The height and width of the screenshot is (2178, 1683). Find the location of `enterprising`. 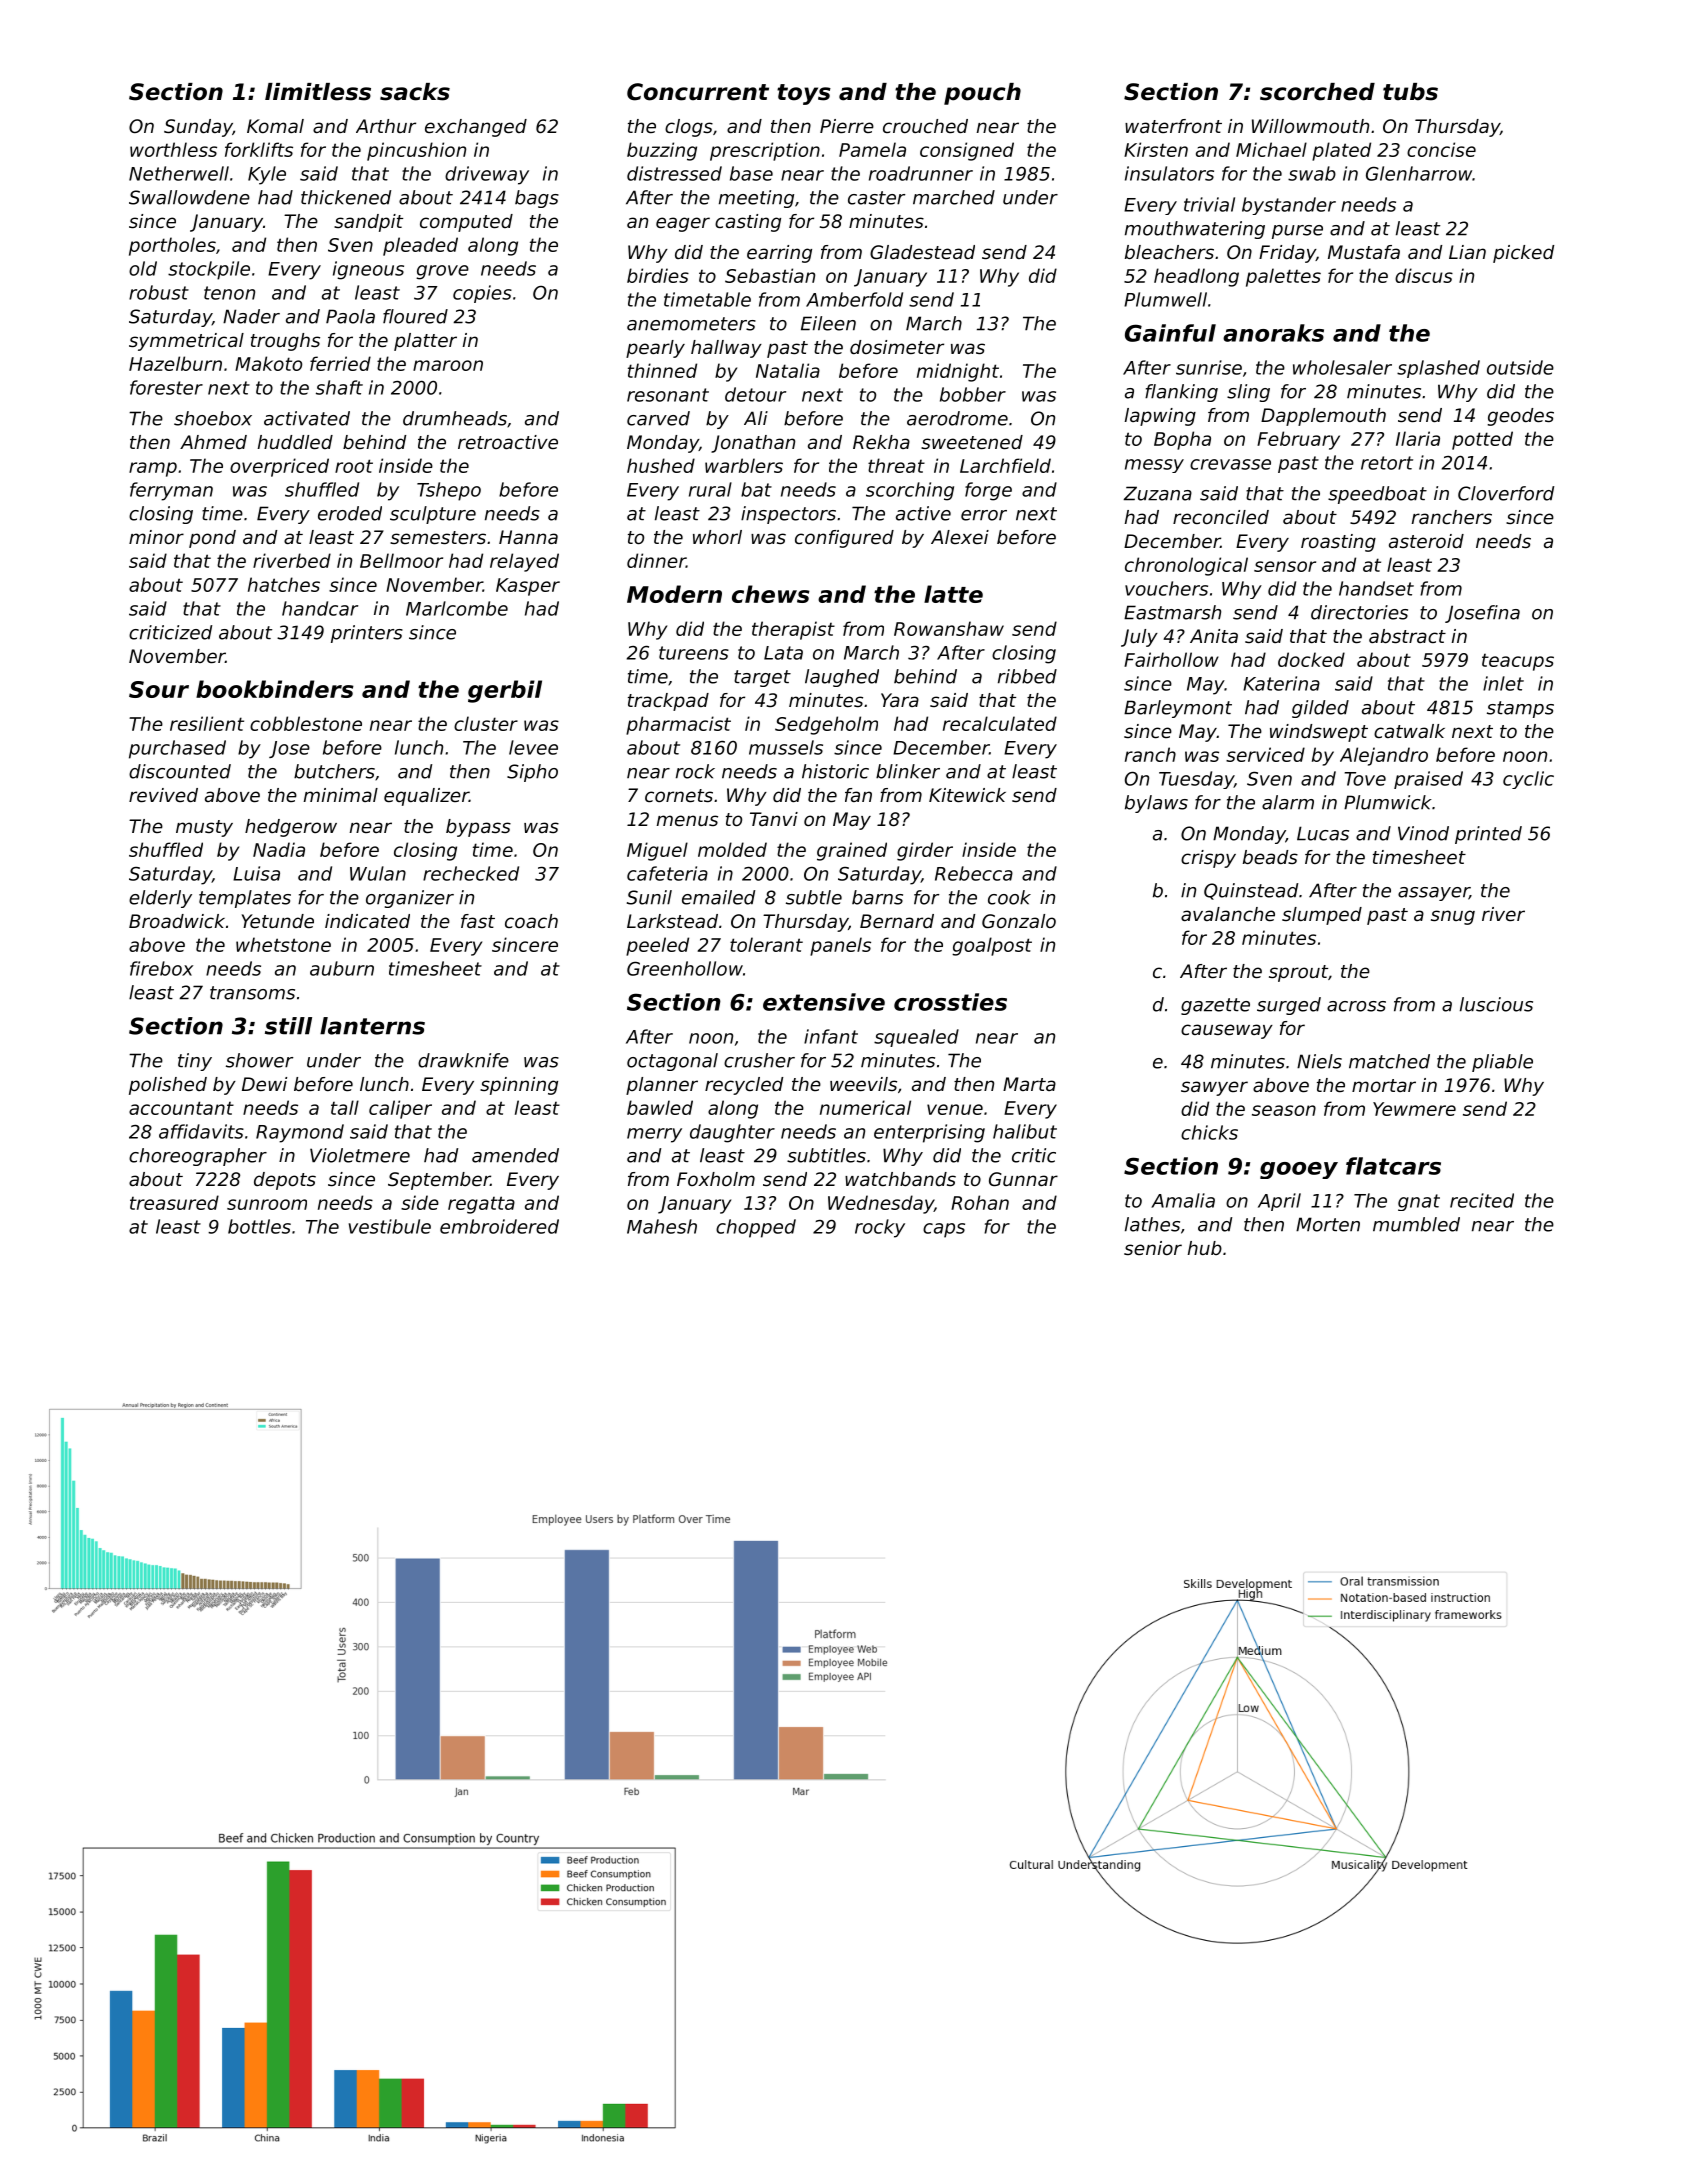

enterprising is located at coordinates (929, 1133).
